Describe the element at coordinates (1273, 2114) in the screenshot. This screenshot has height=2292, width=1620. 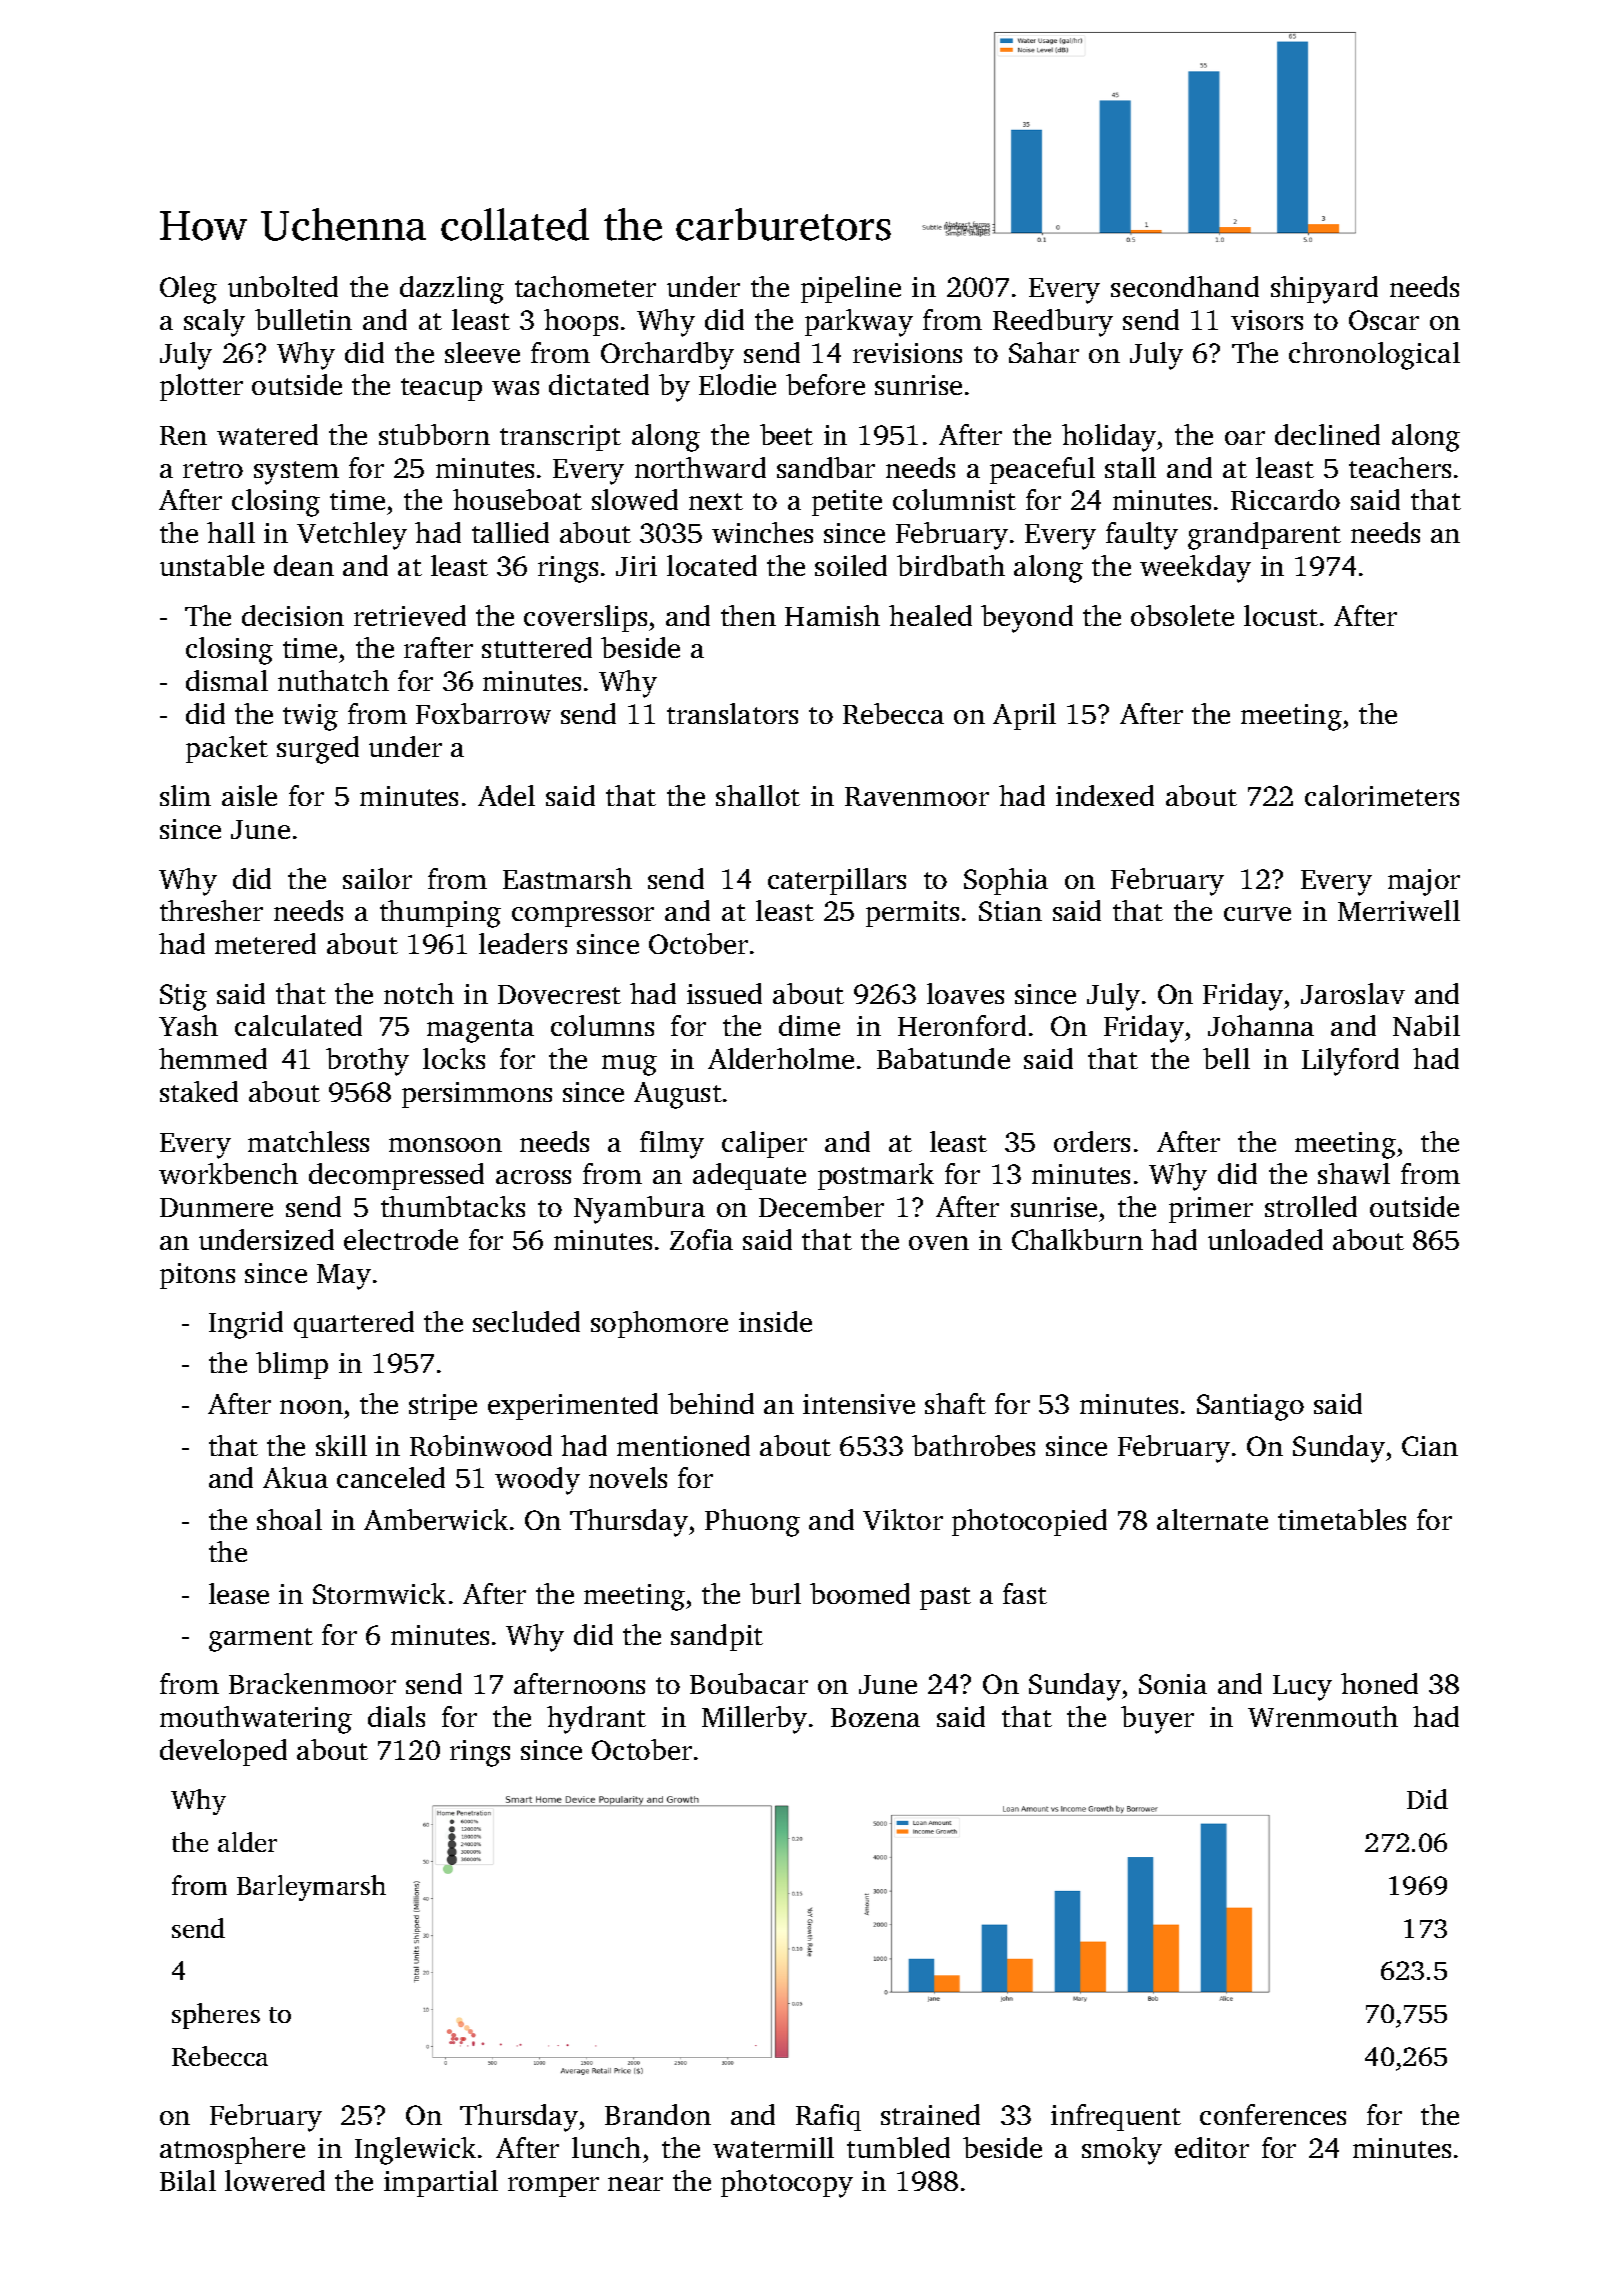
I see `conferences` at that location.
